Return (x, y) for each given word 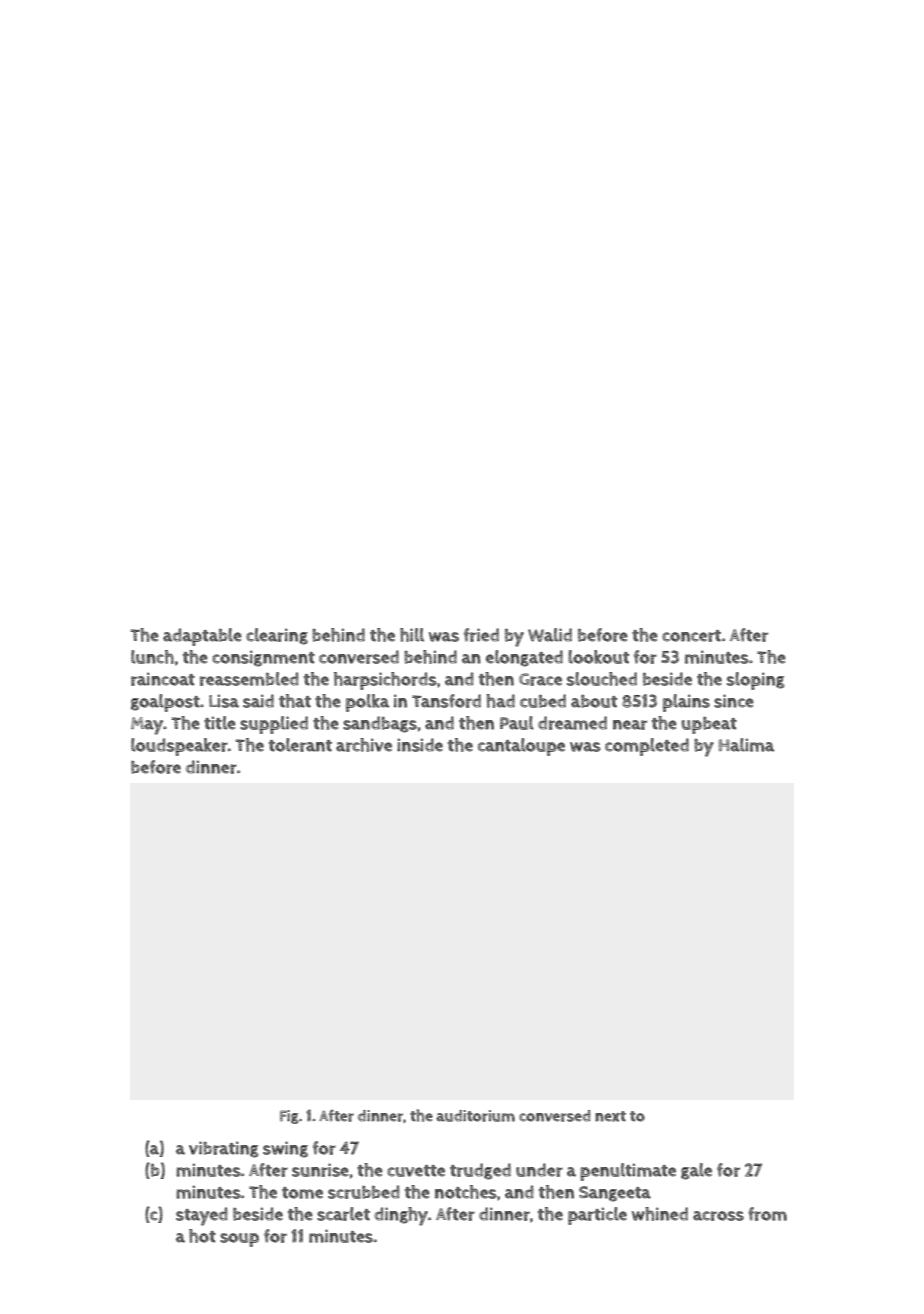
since (734, 701)
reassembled (249, 679)
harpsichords (385, 681)
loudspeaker (179, 747)
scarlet (343, 1214)
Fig (289, 1117)
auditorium (475, 1116)
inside (420, 745)
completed (647, 747)
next (610, 1116)
